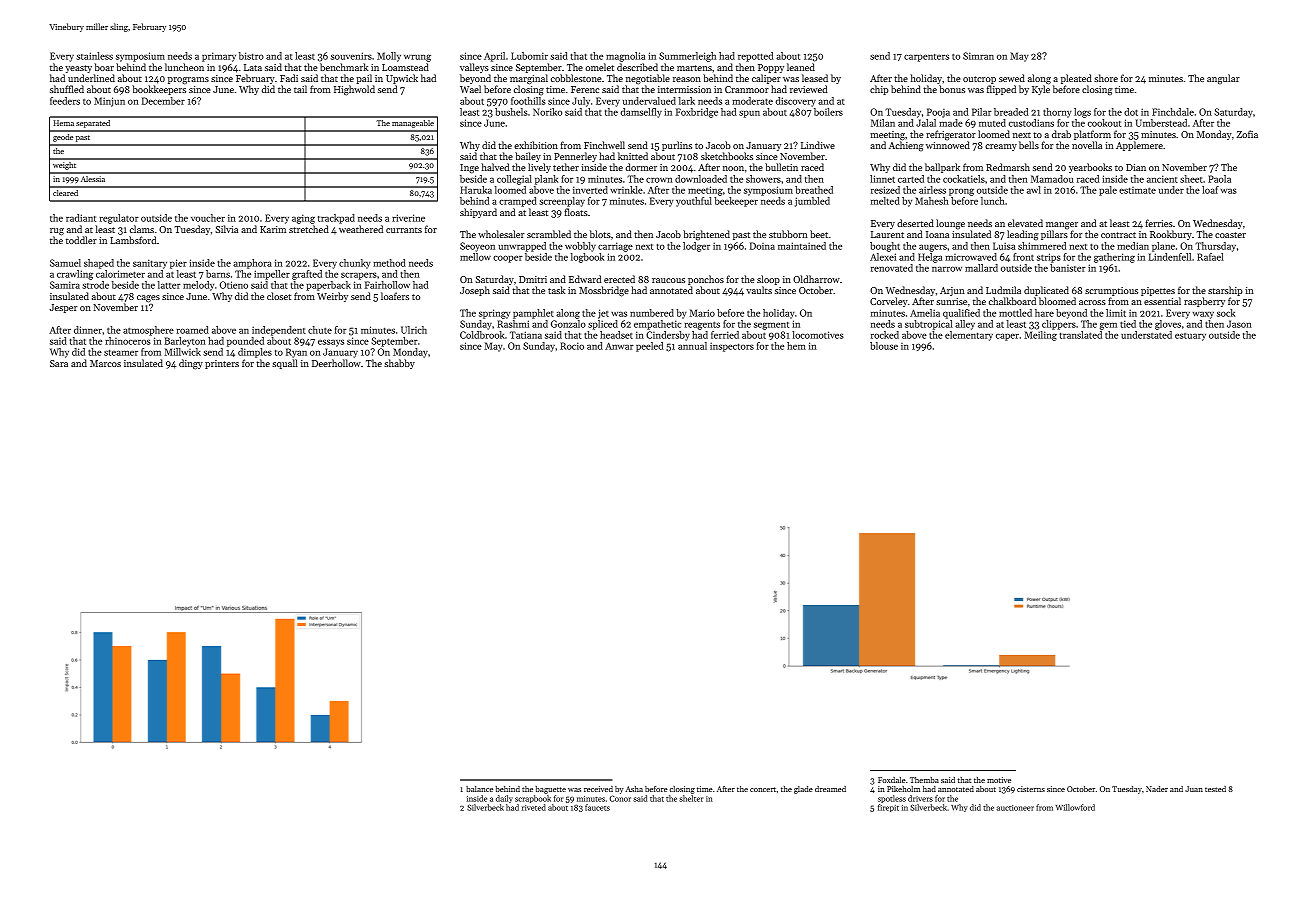 This page has width=1308, height=924. What do you see at coordinates (285, 364) in the page?
I see `squall` at bounding box center [285, 364].
